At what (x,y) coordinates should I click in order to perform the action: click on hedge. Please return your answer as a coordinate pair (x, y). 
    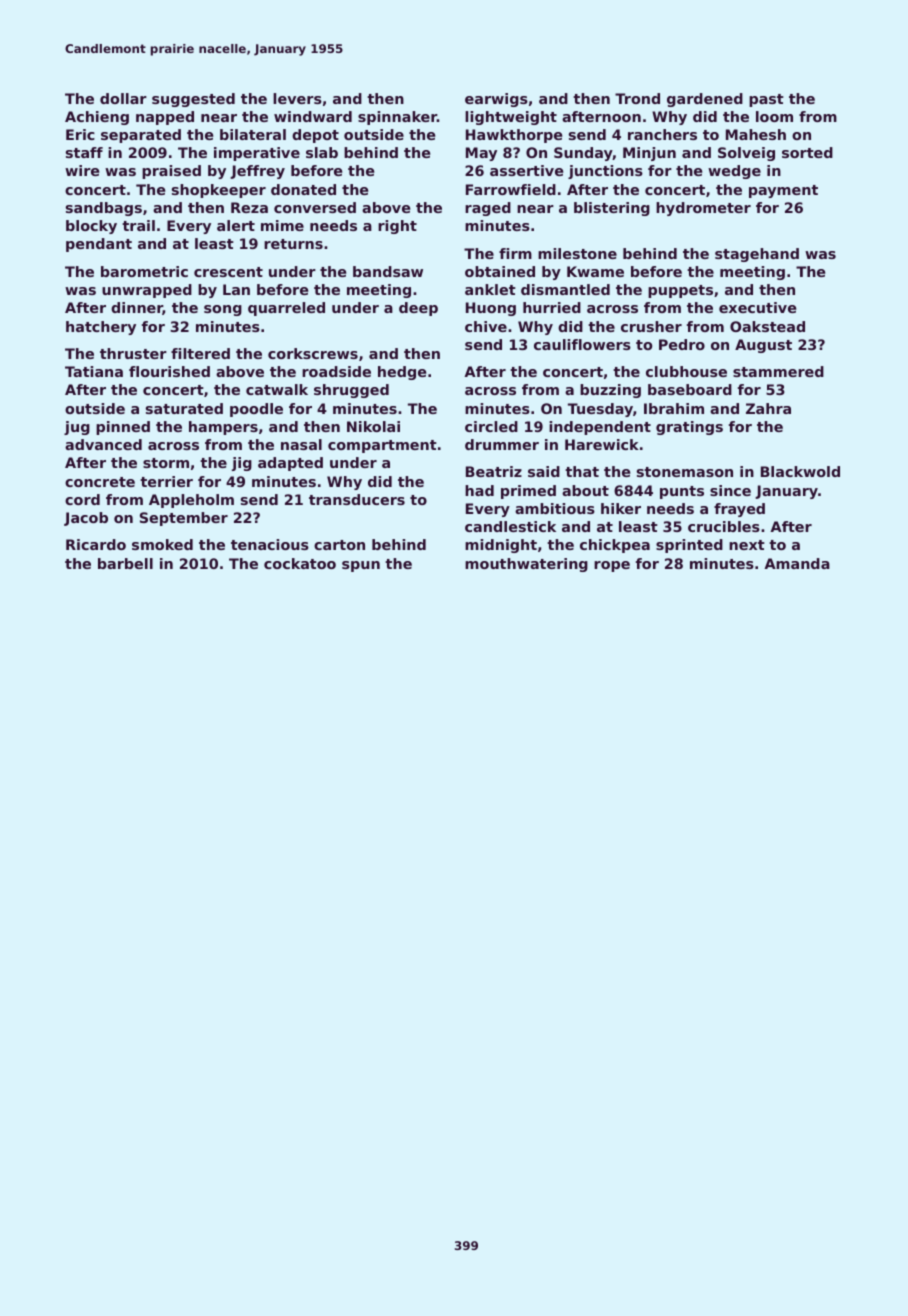
    Looking at the image, I should click on (402, 373).
